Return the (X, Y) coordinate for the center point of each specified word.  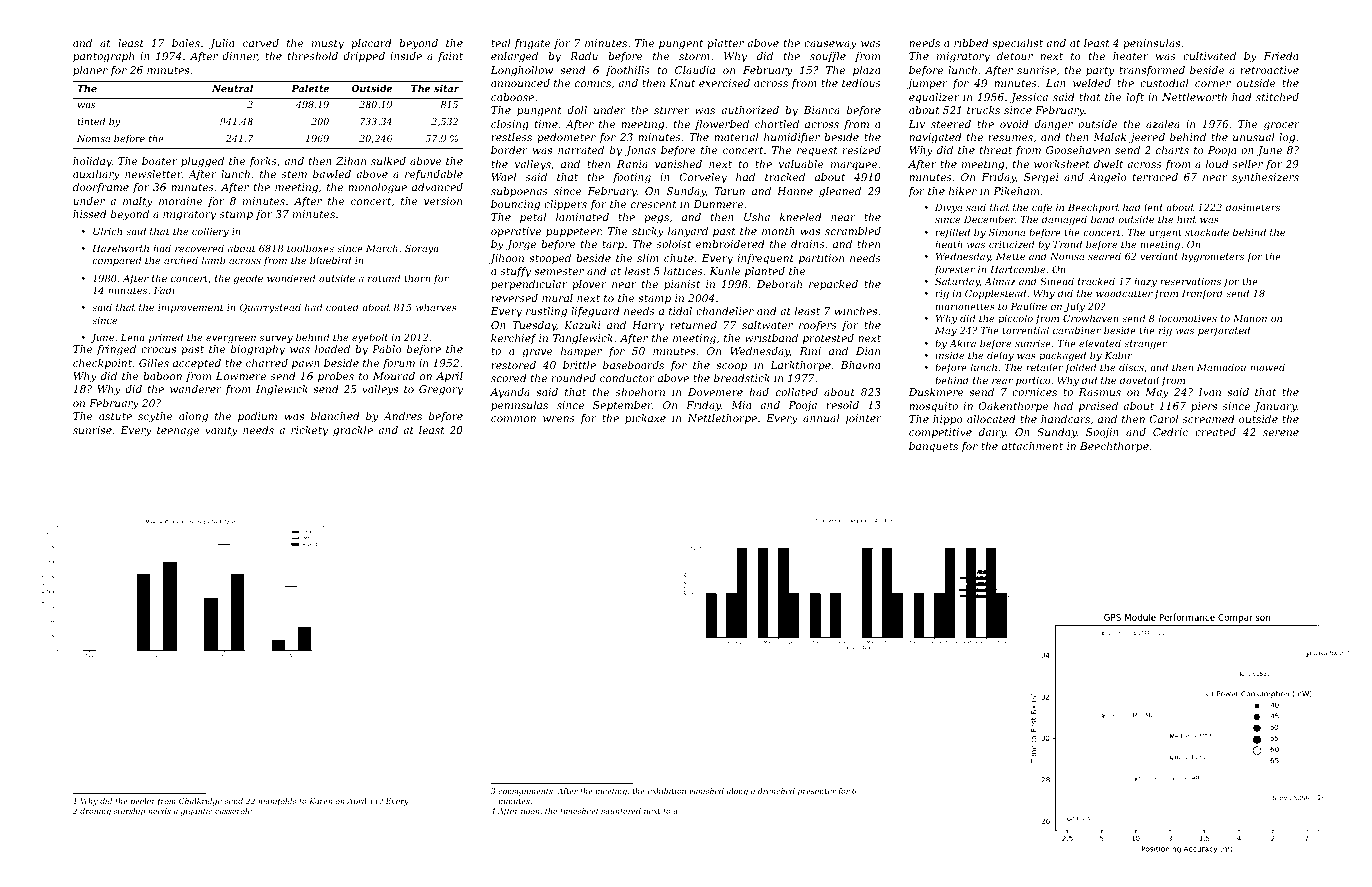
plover (589, 285)
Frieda (1281, 56)
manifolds (277, 802)
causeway (830, 45)
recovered (199, 248)
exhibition (667, 791)
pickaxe (645, 419)
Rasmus (1100, 392)
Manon (1250, 318)
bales (186, 43)
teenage (178, 432)
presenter (817, 792)
